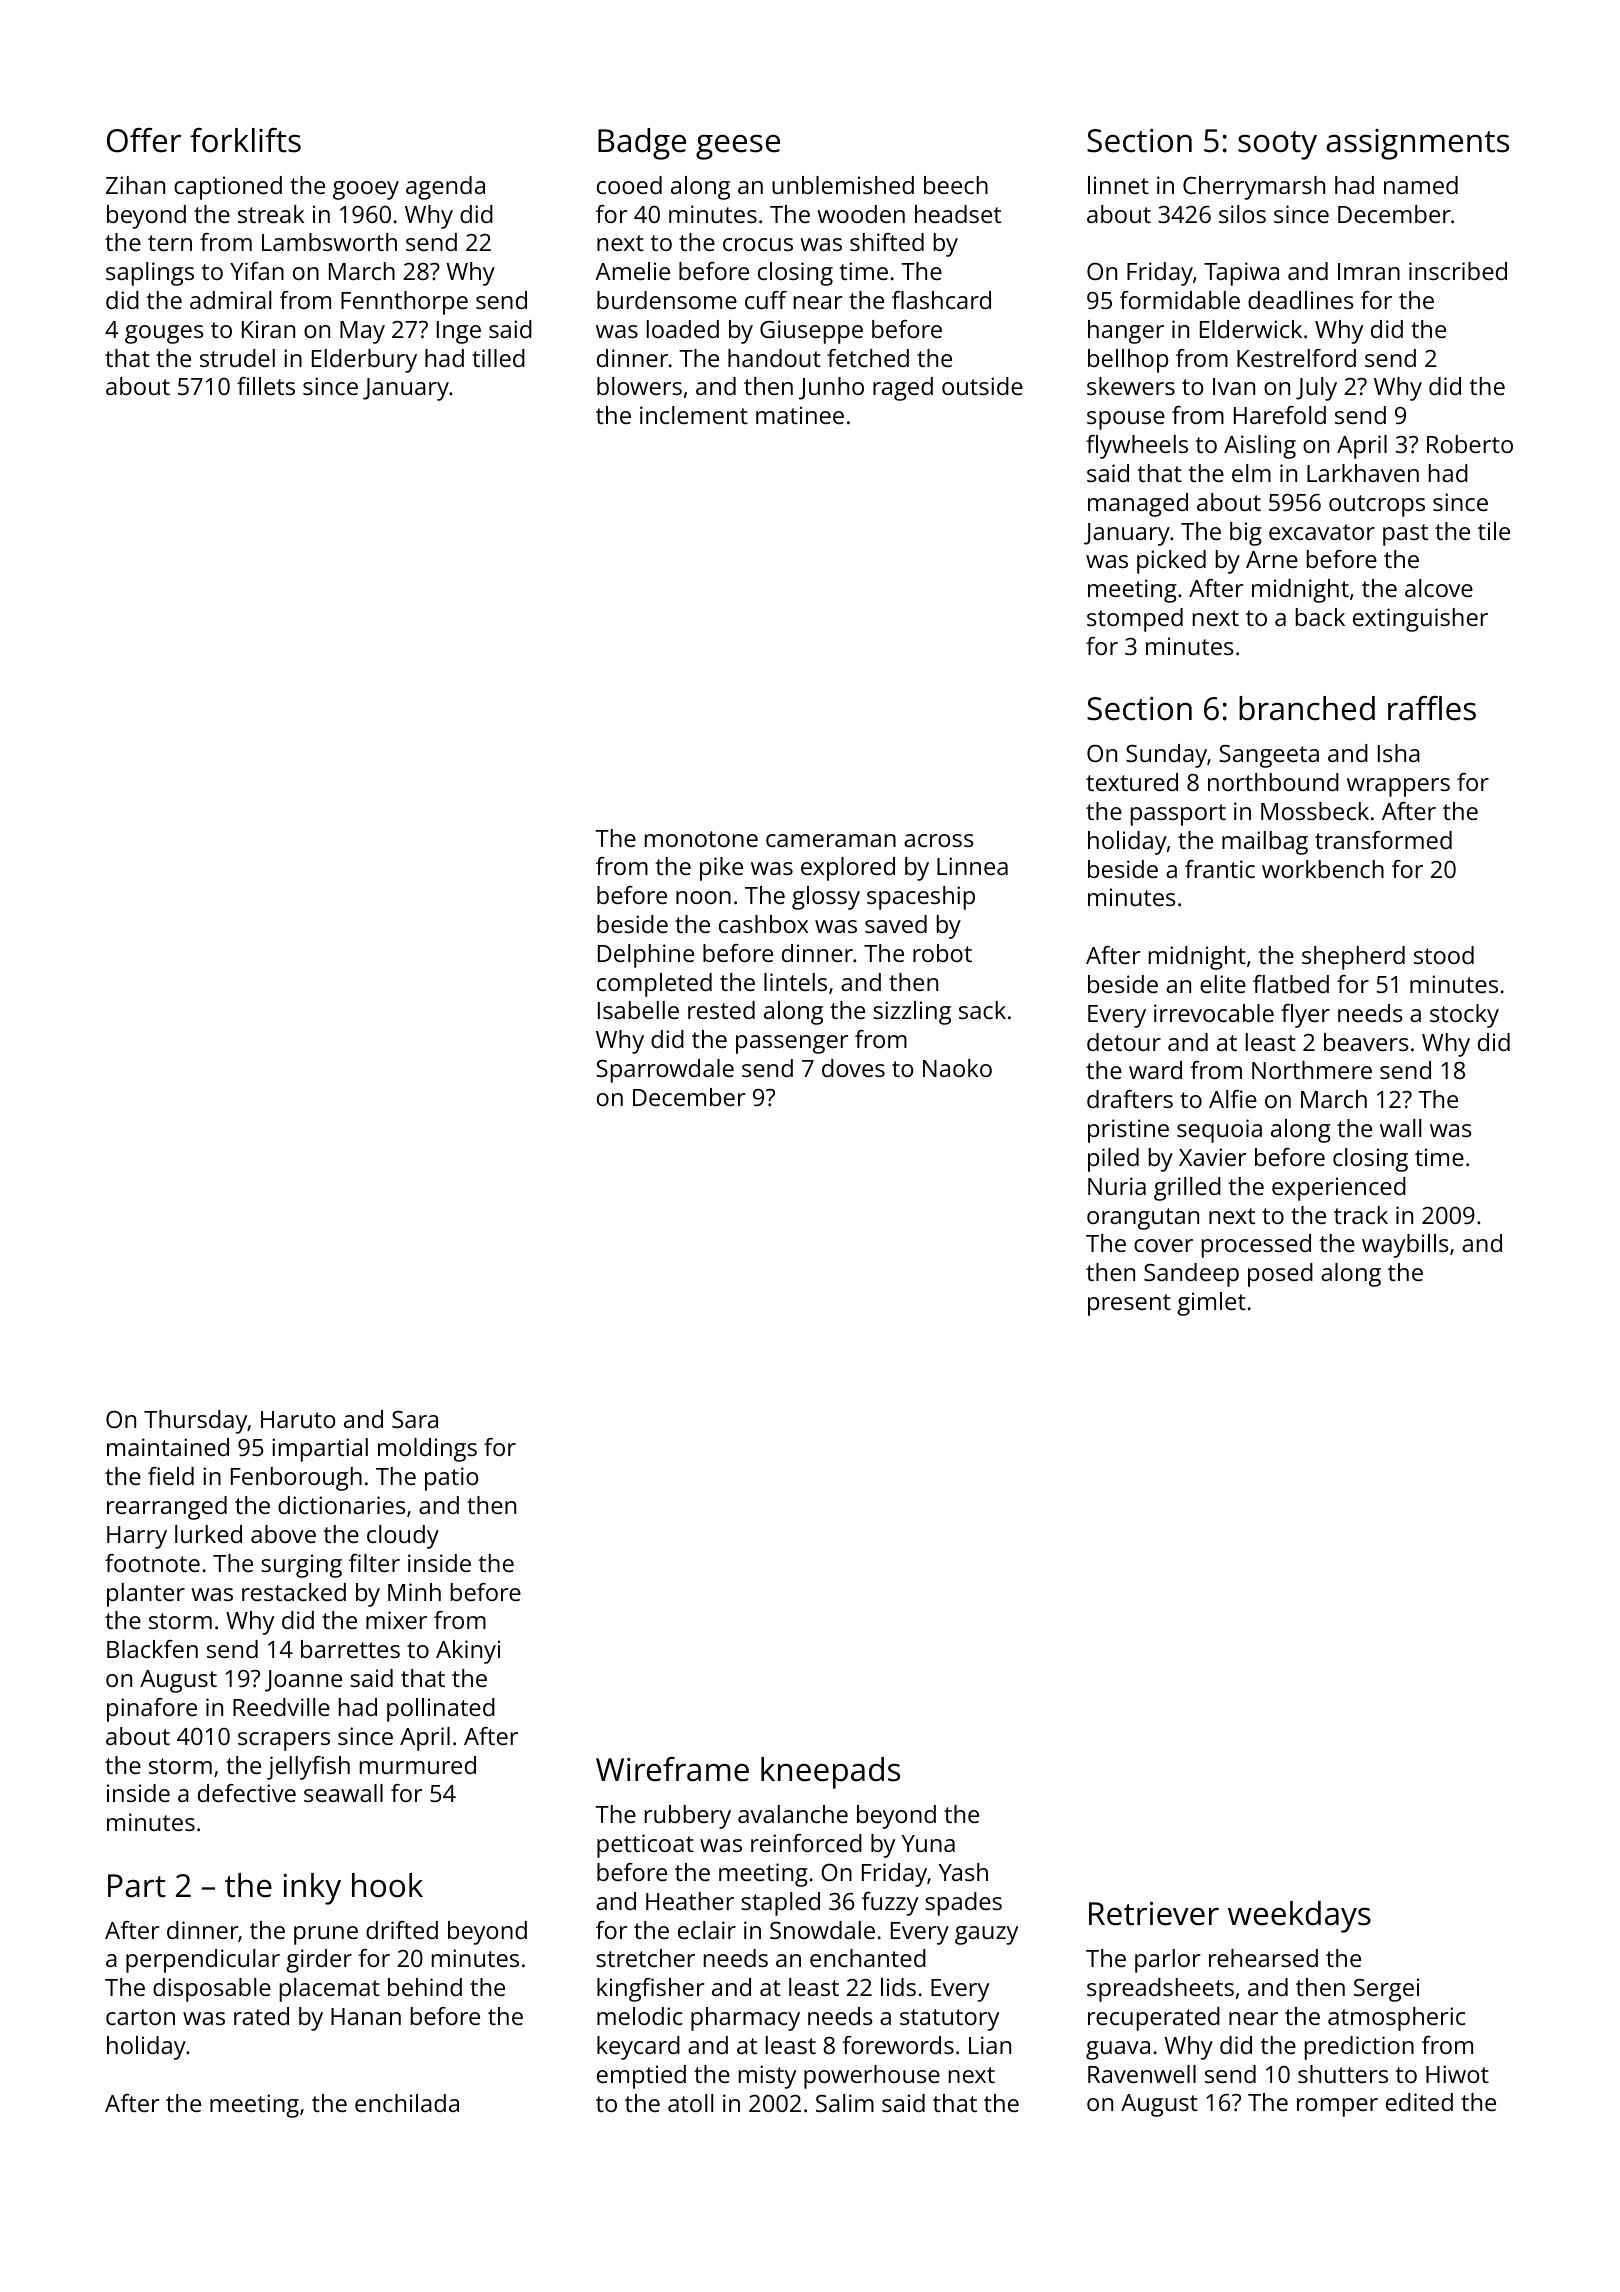 The width and height of the screenshot is (1620, 2292). Describe the element at coordinates (694, 415) in the screenshot. I see `inclement` at that location.
